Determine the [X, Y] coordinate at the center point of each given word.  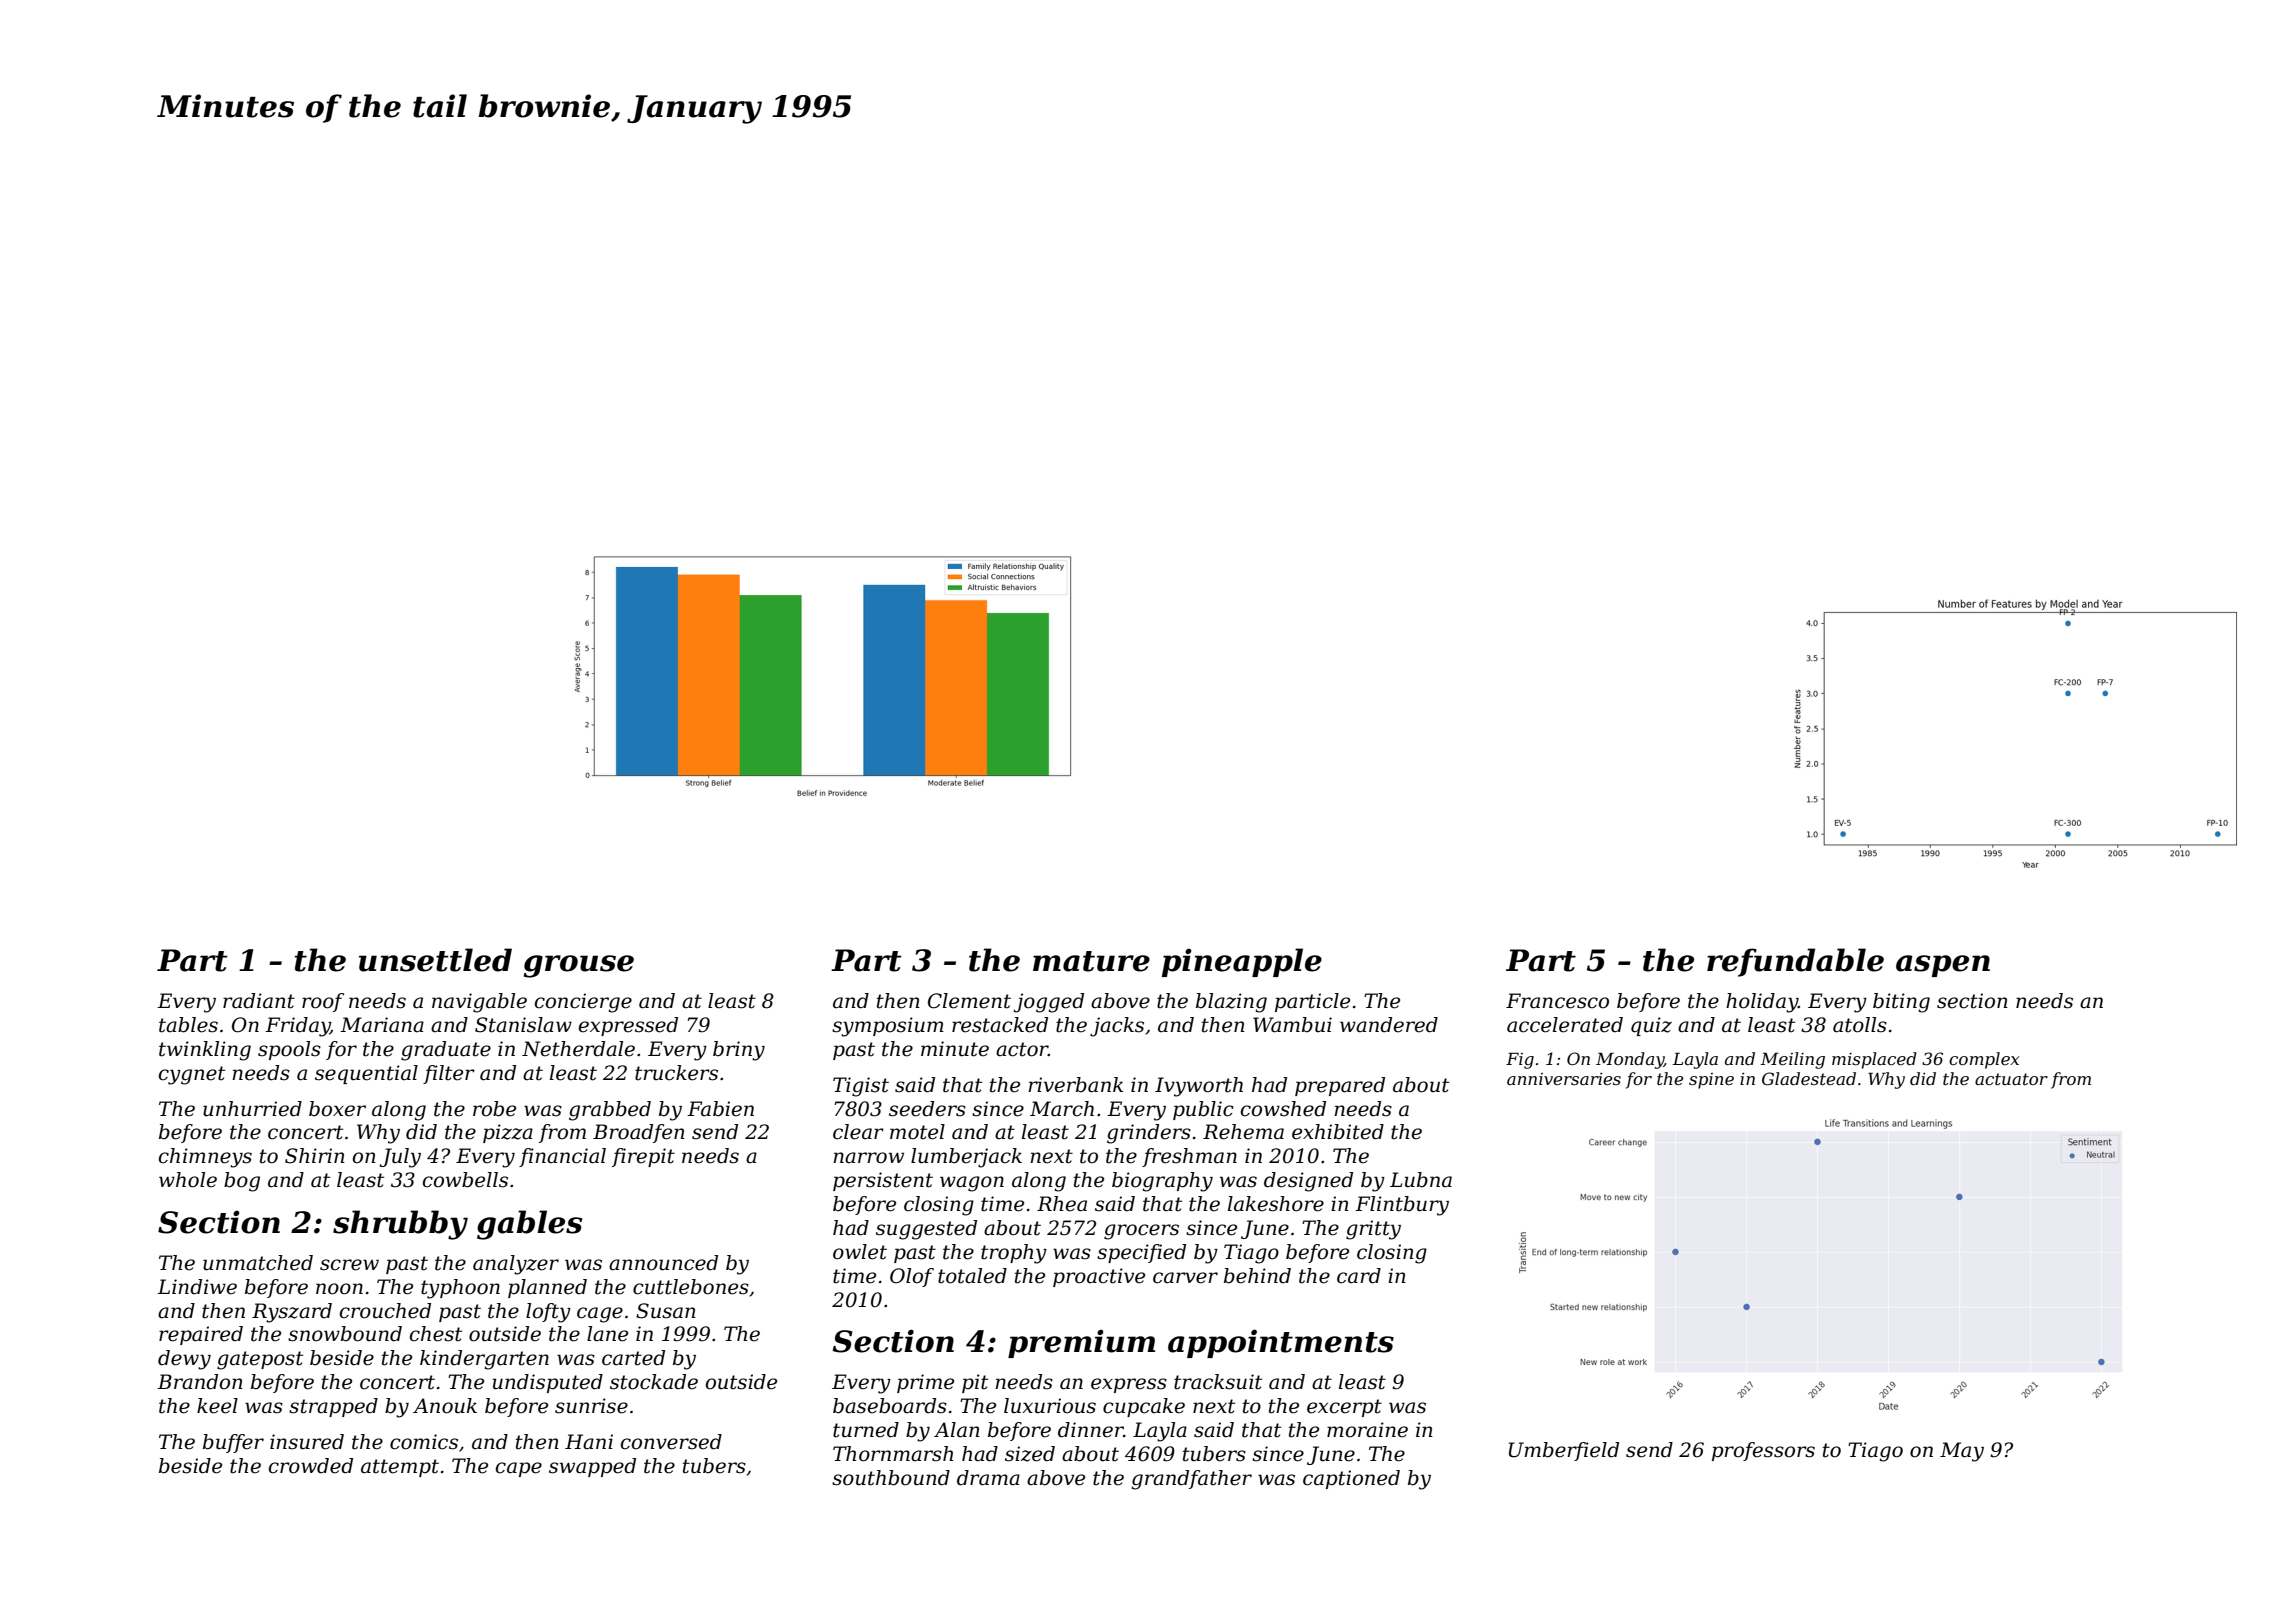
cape [519, 1469]
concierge [583, 1003]
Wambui [1292, 1025]
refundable [1795, 962]
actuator [2011, 1079]
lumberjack [966, 1158]
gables [529, 1225]
